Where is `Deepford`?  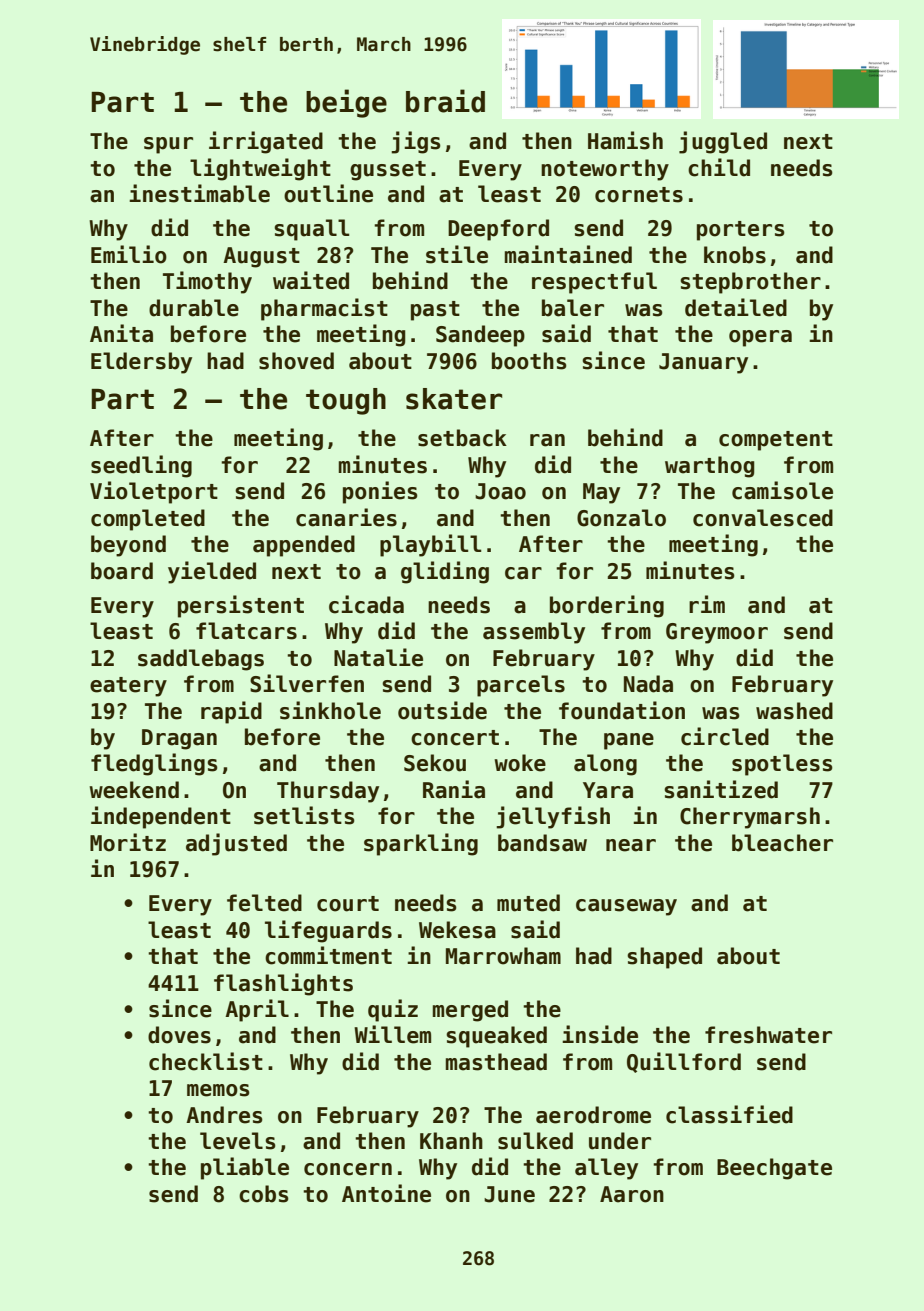 Deepford is located at coordinates (498, 230).
